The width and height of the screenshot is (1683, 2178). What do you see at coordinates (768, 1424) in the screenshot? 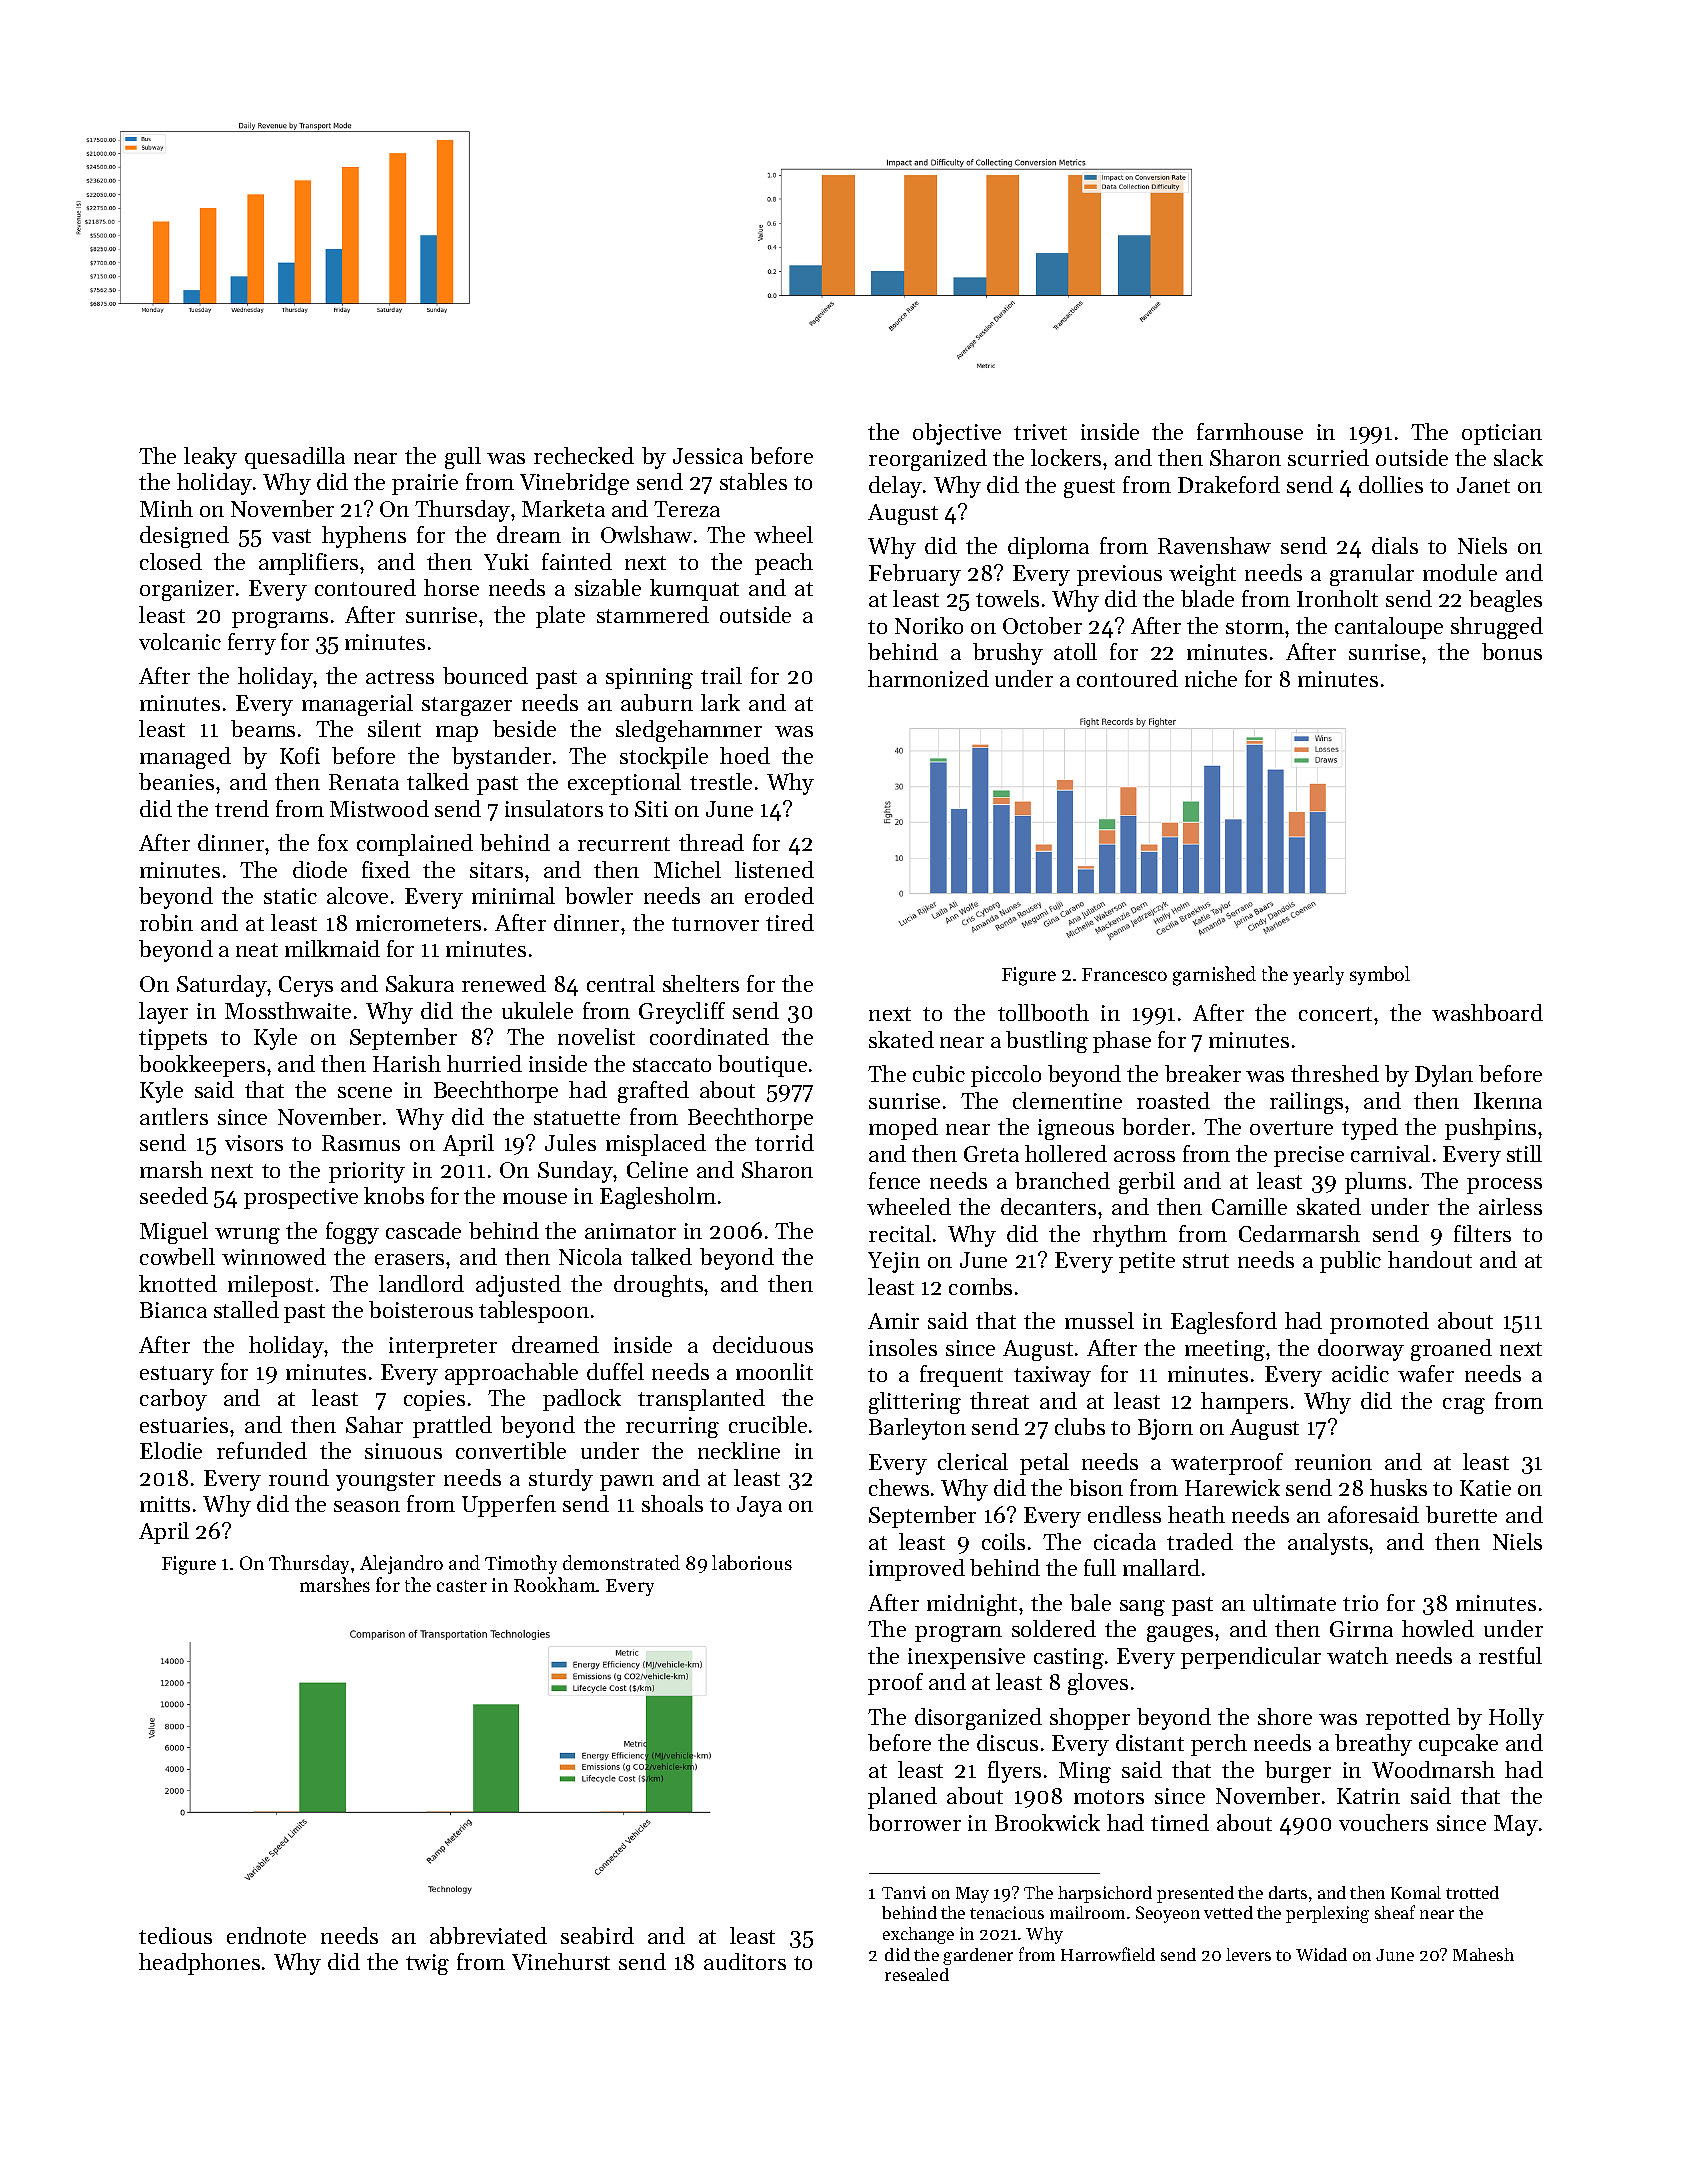
I see `crucible` at bounding box center [768, 1424].
